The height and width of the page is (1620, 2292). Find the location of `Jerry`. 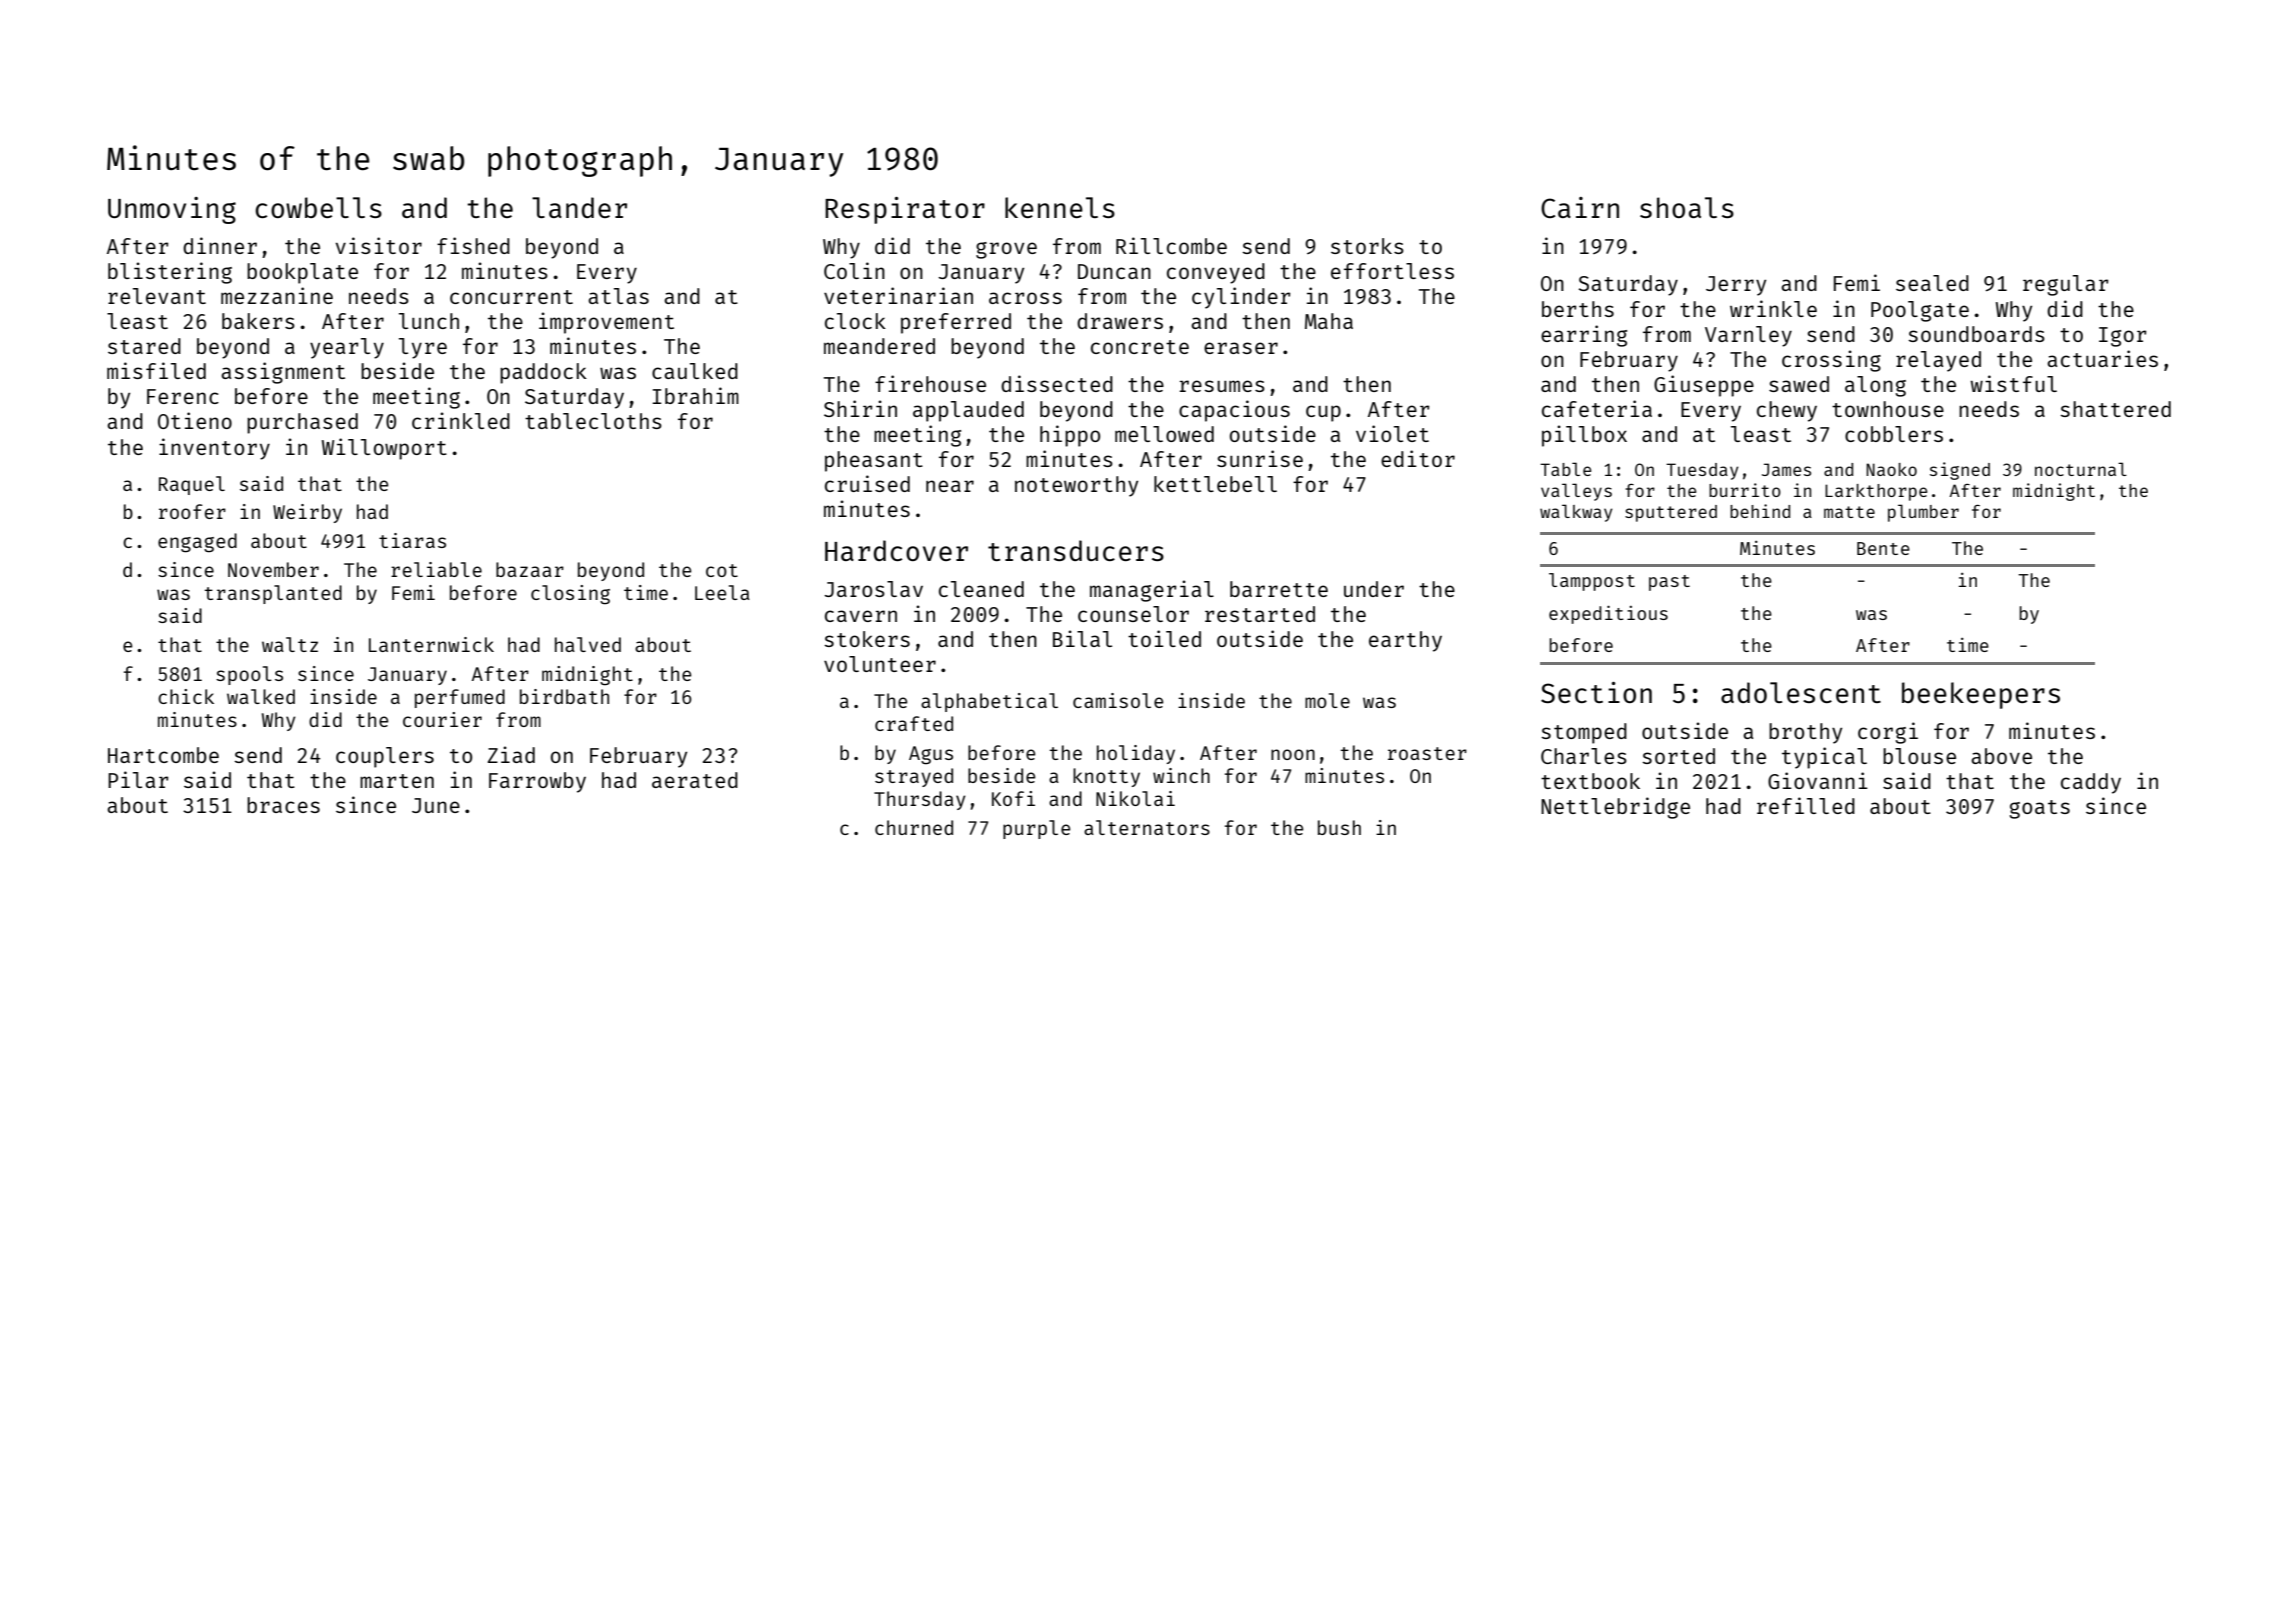

Jerry is located at coordinates (1736, 286).
